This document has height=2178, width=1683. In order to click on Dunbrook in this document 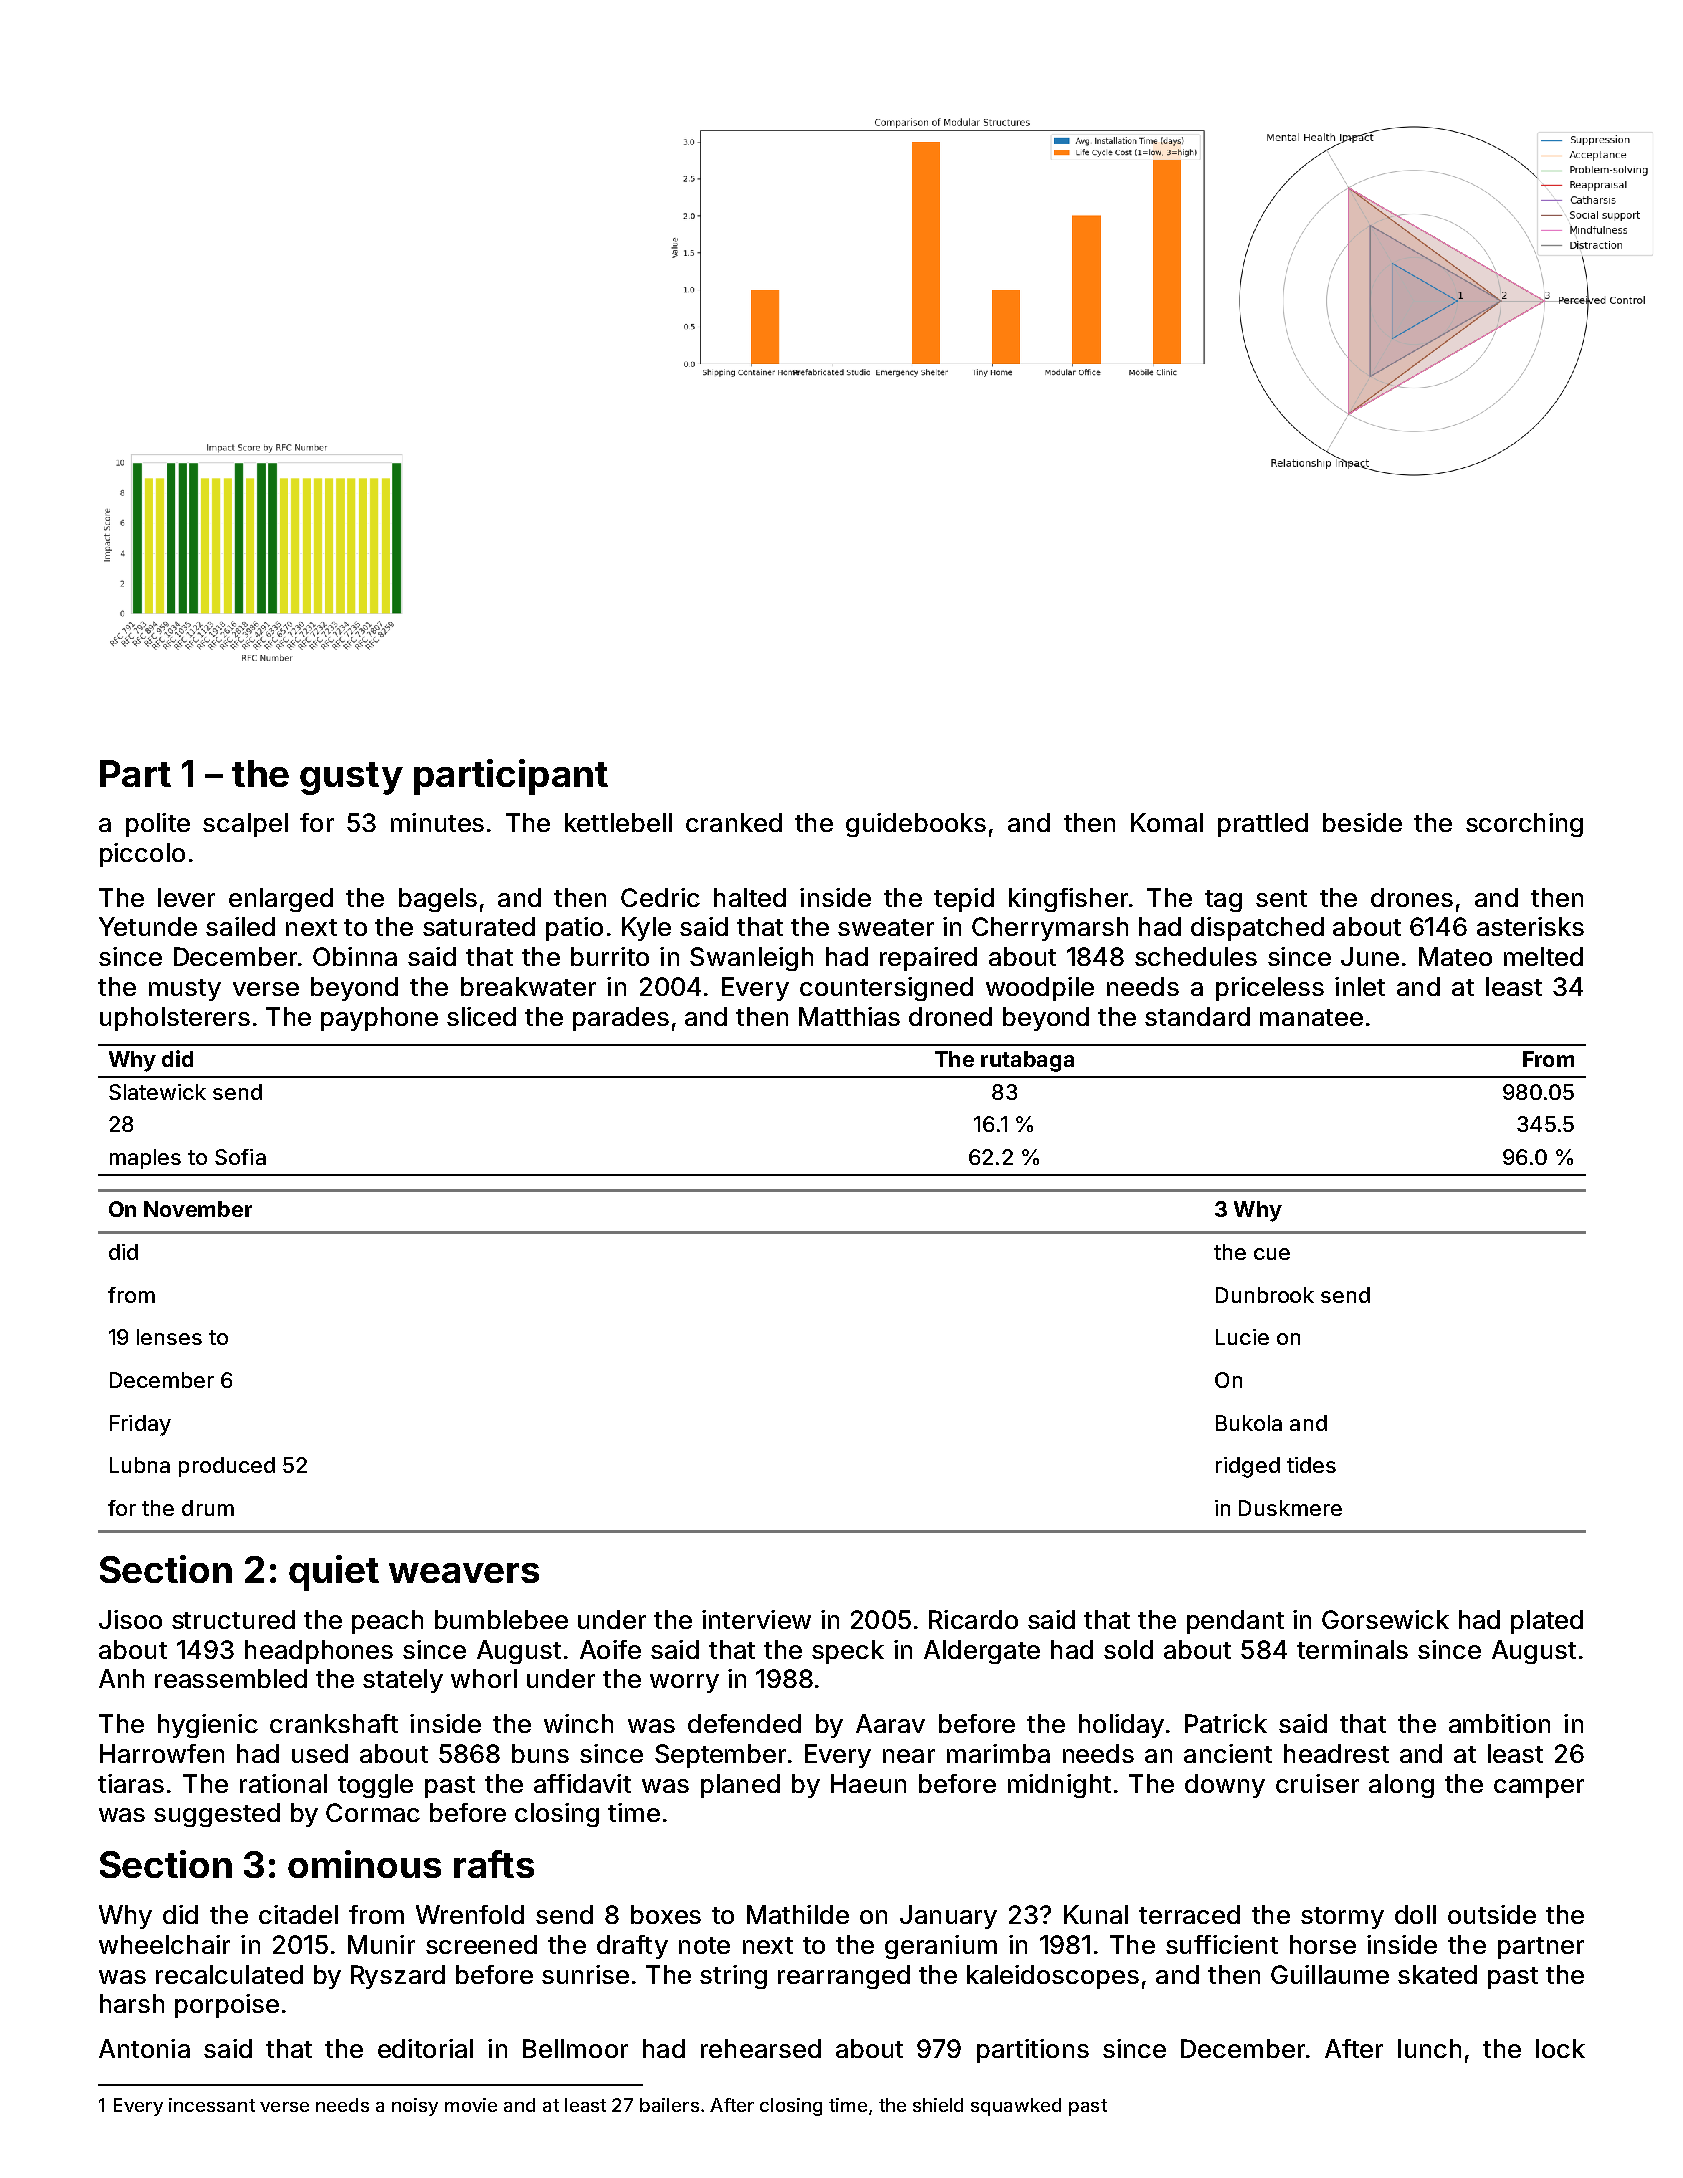, I will do `click(1265, 1295)`.
